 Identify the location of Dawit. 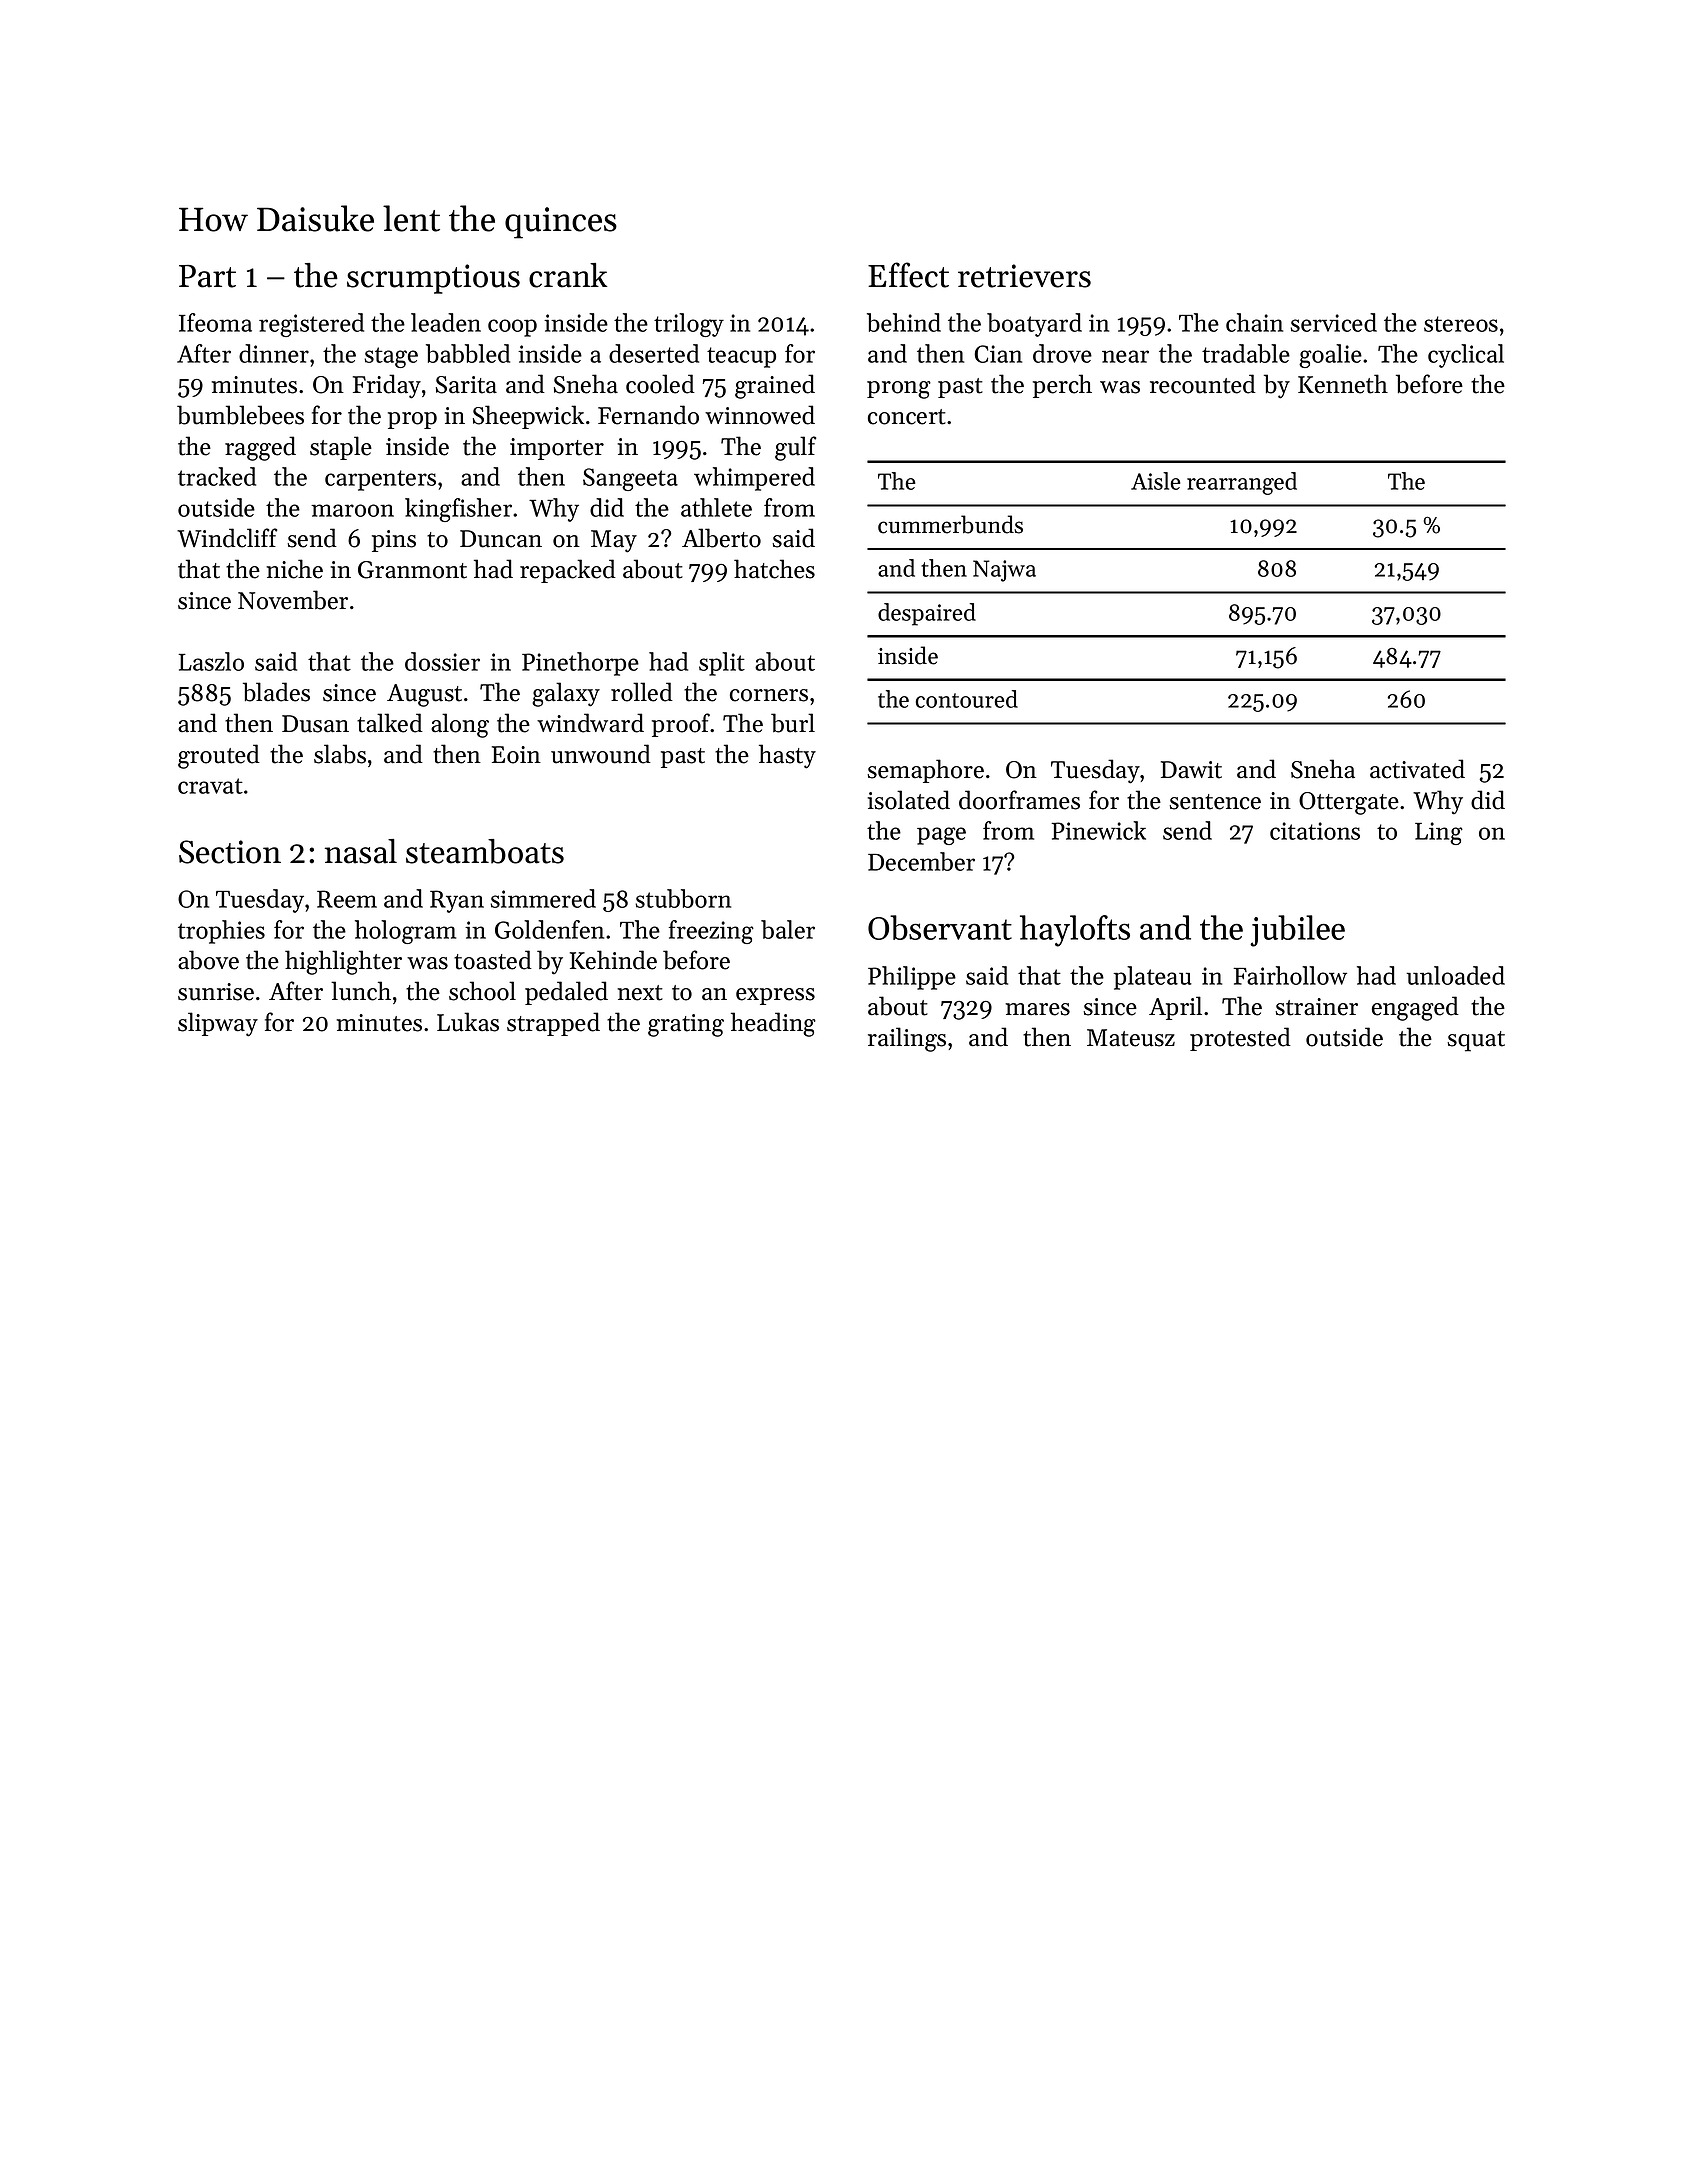
(1191, 770).
